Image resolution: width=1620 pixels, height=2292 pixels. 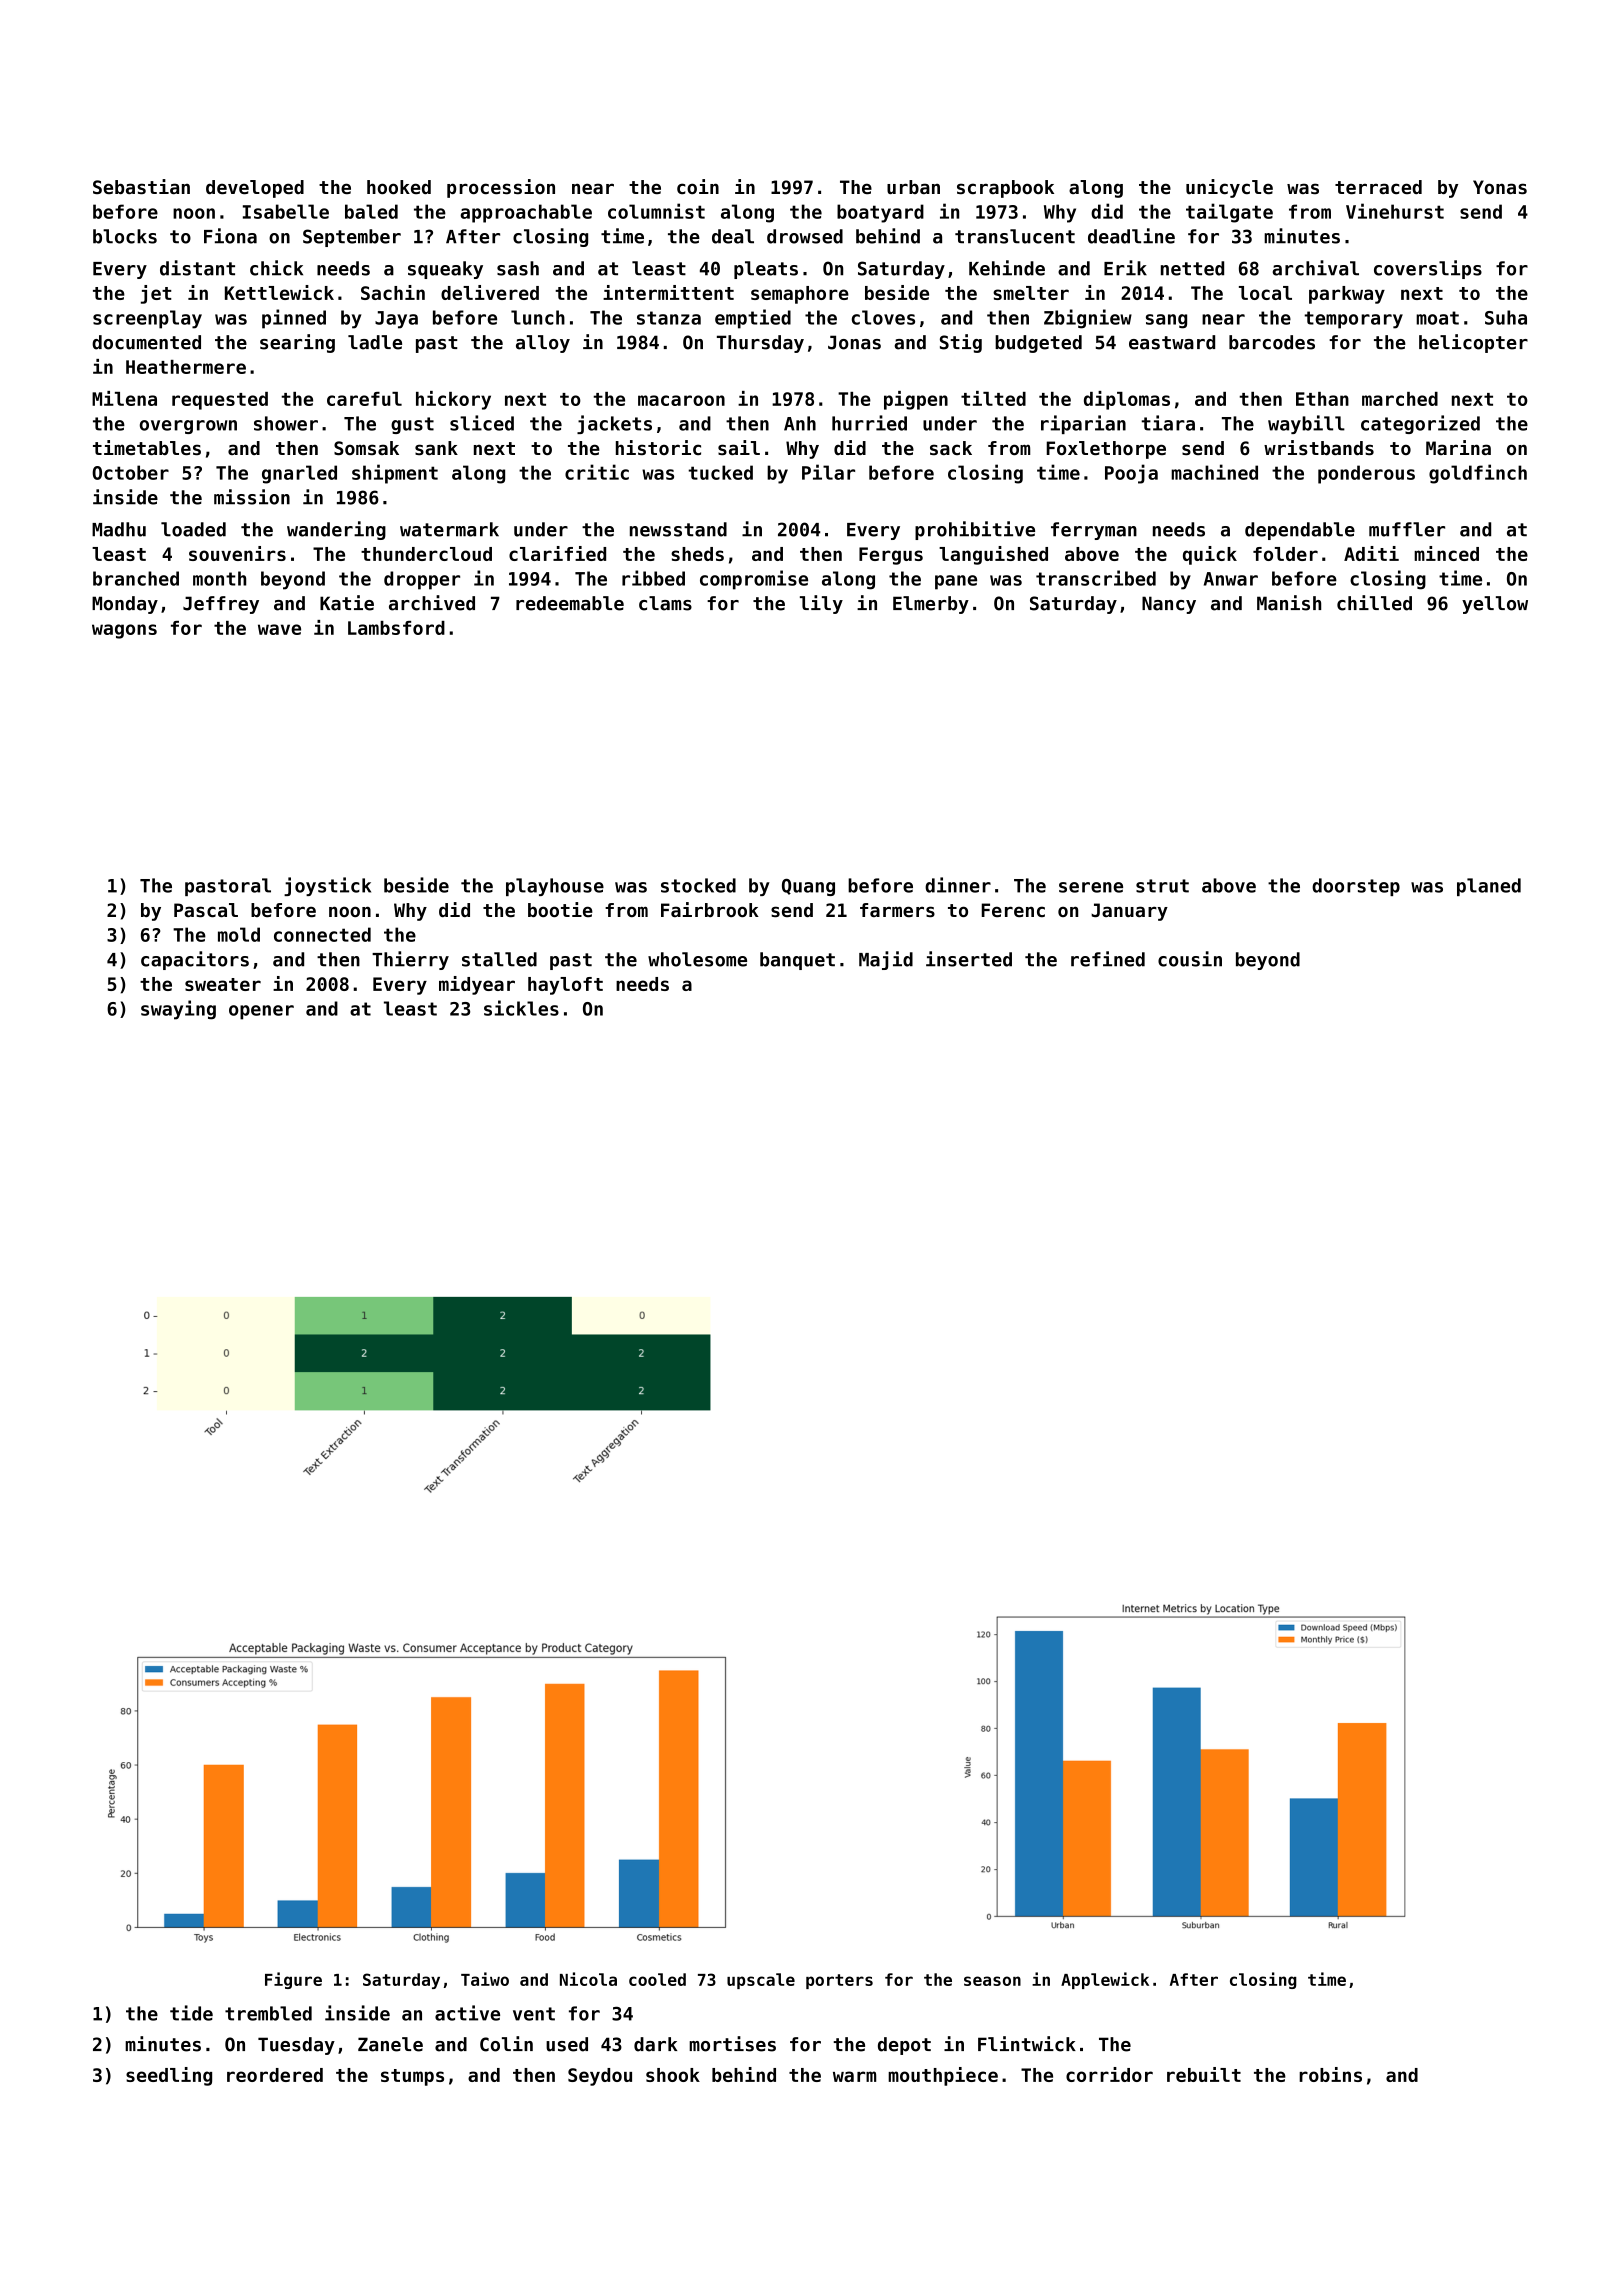 I want to click on Taiwo, so click(x=485, y=1979).
